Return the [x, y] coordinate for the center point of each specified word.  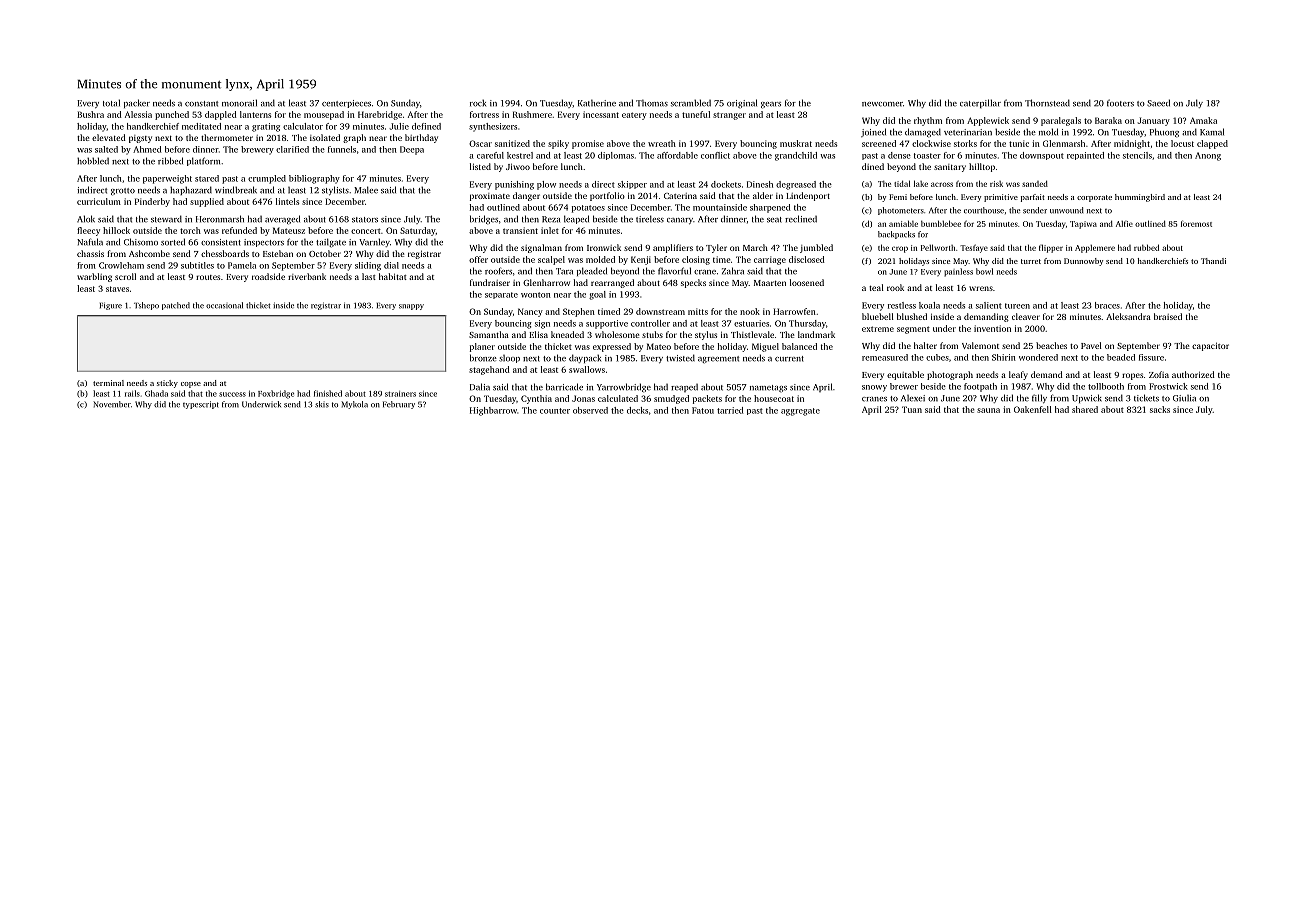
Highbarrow [493, 411]
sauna [988, 410]
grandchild [796, 156]
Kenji [641, 260]
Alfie [1124, 224]
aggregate [800, 412]
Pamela [242, 265]
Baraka [1108, 120]
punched [172, 115]
